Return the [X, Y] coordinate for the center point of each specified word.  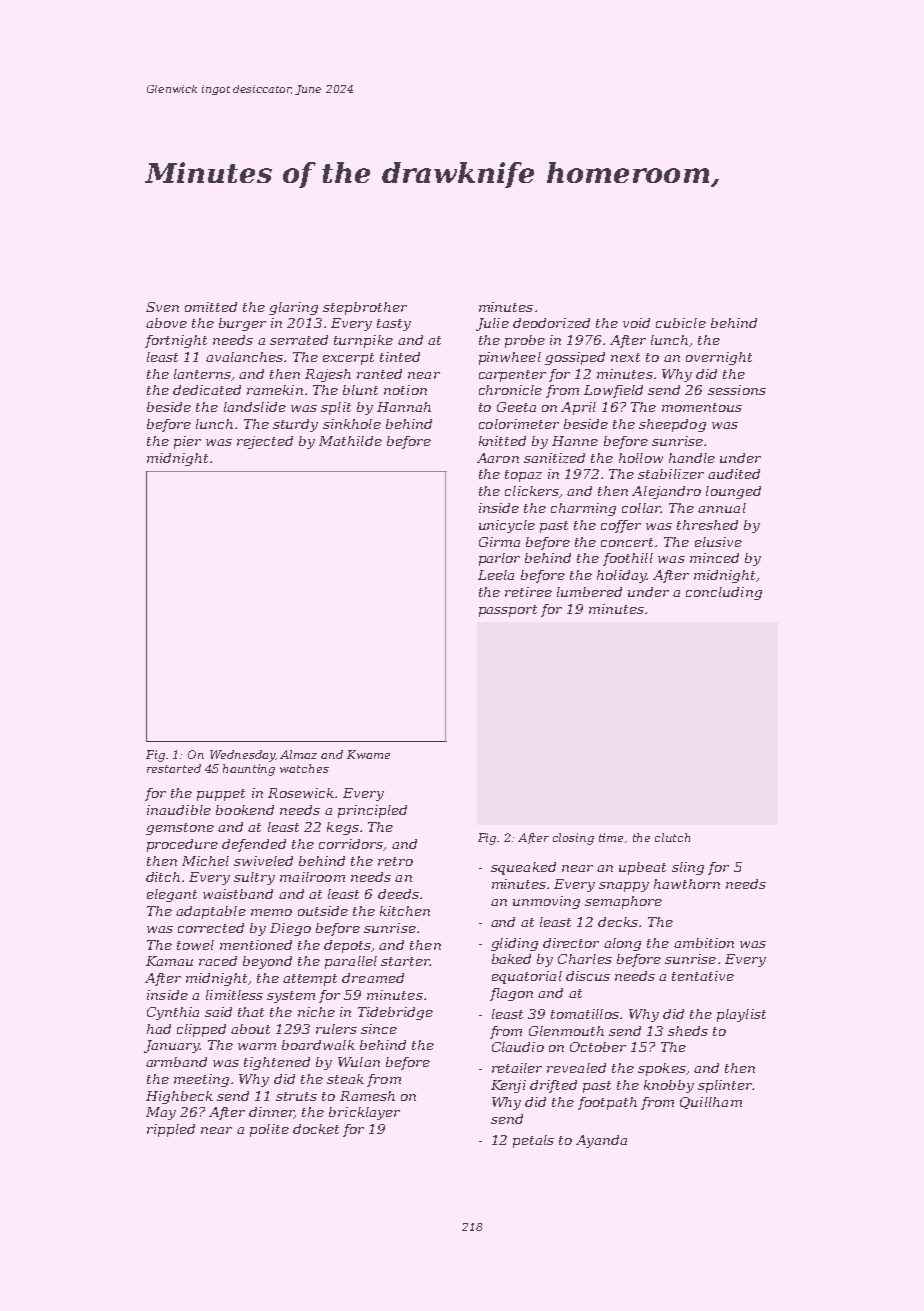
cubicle [681, 323]
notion [405, 390]
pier [187, 442]
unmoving [546, 902]
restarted [174, 768]
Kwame [368, 754]
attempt [310, 980]
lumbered [589, 592]
